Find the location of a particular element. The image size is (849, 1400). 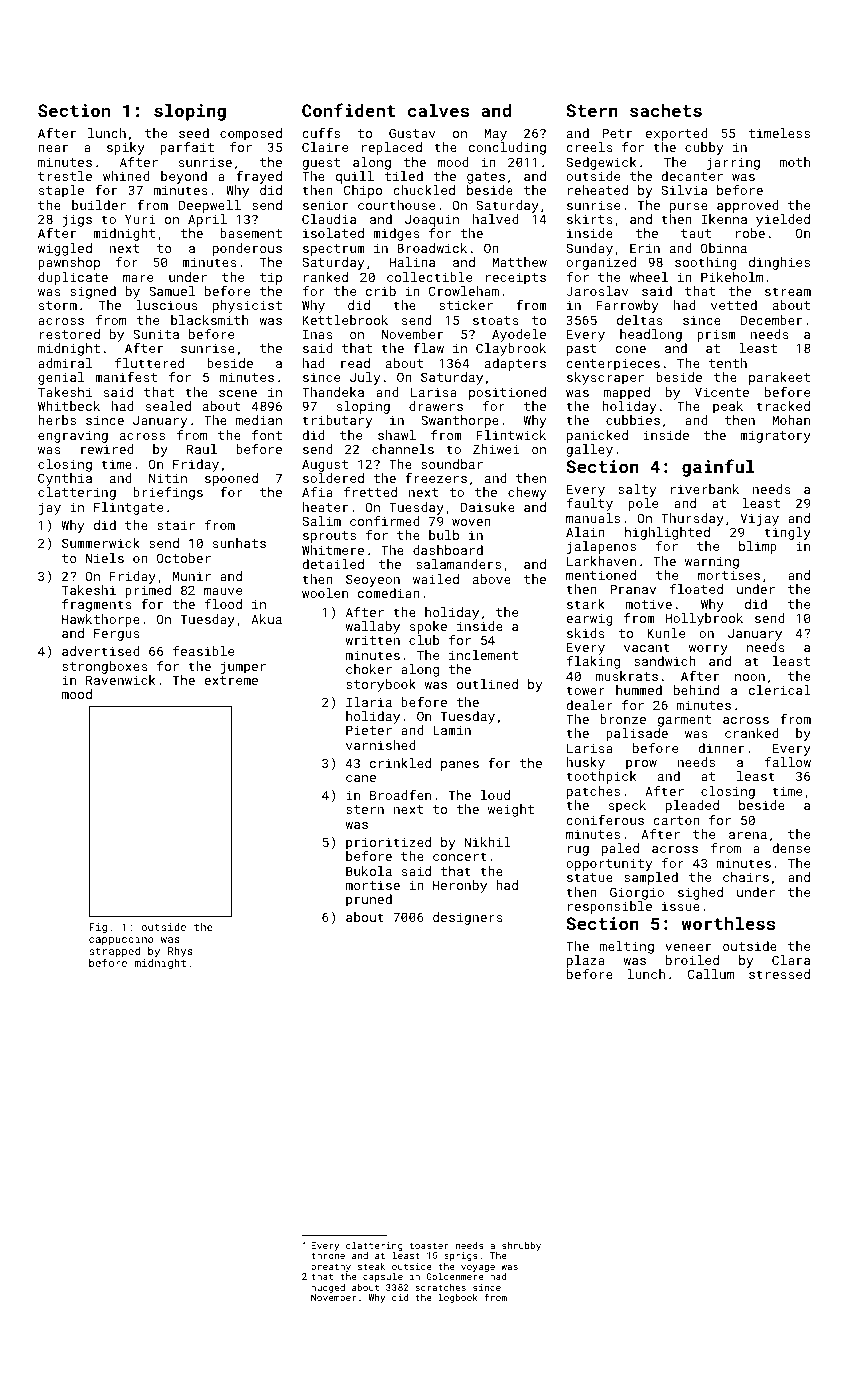

dinghies is located at coordinates (779, 263).
